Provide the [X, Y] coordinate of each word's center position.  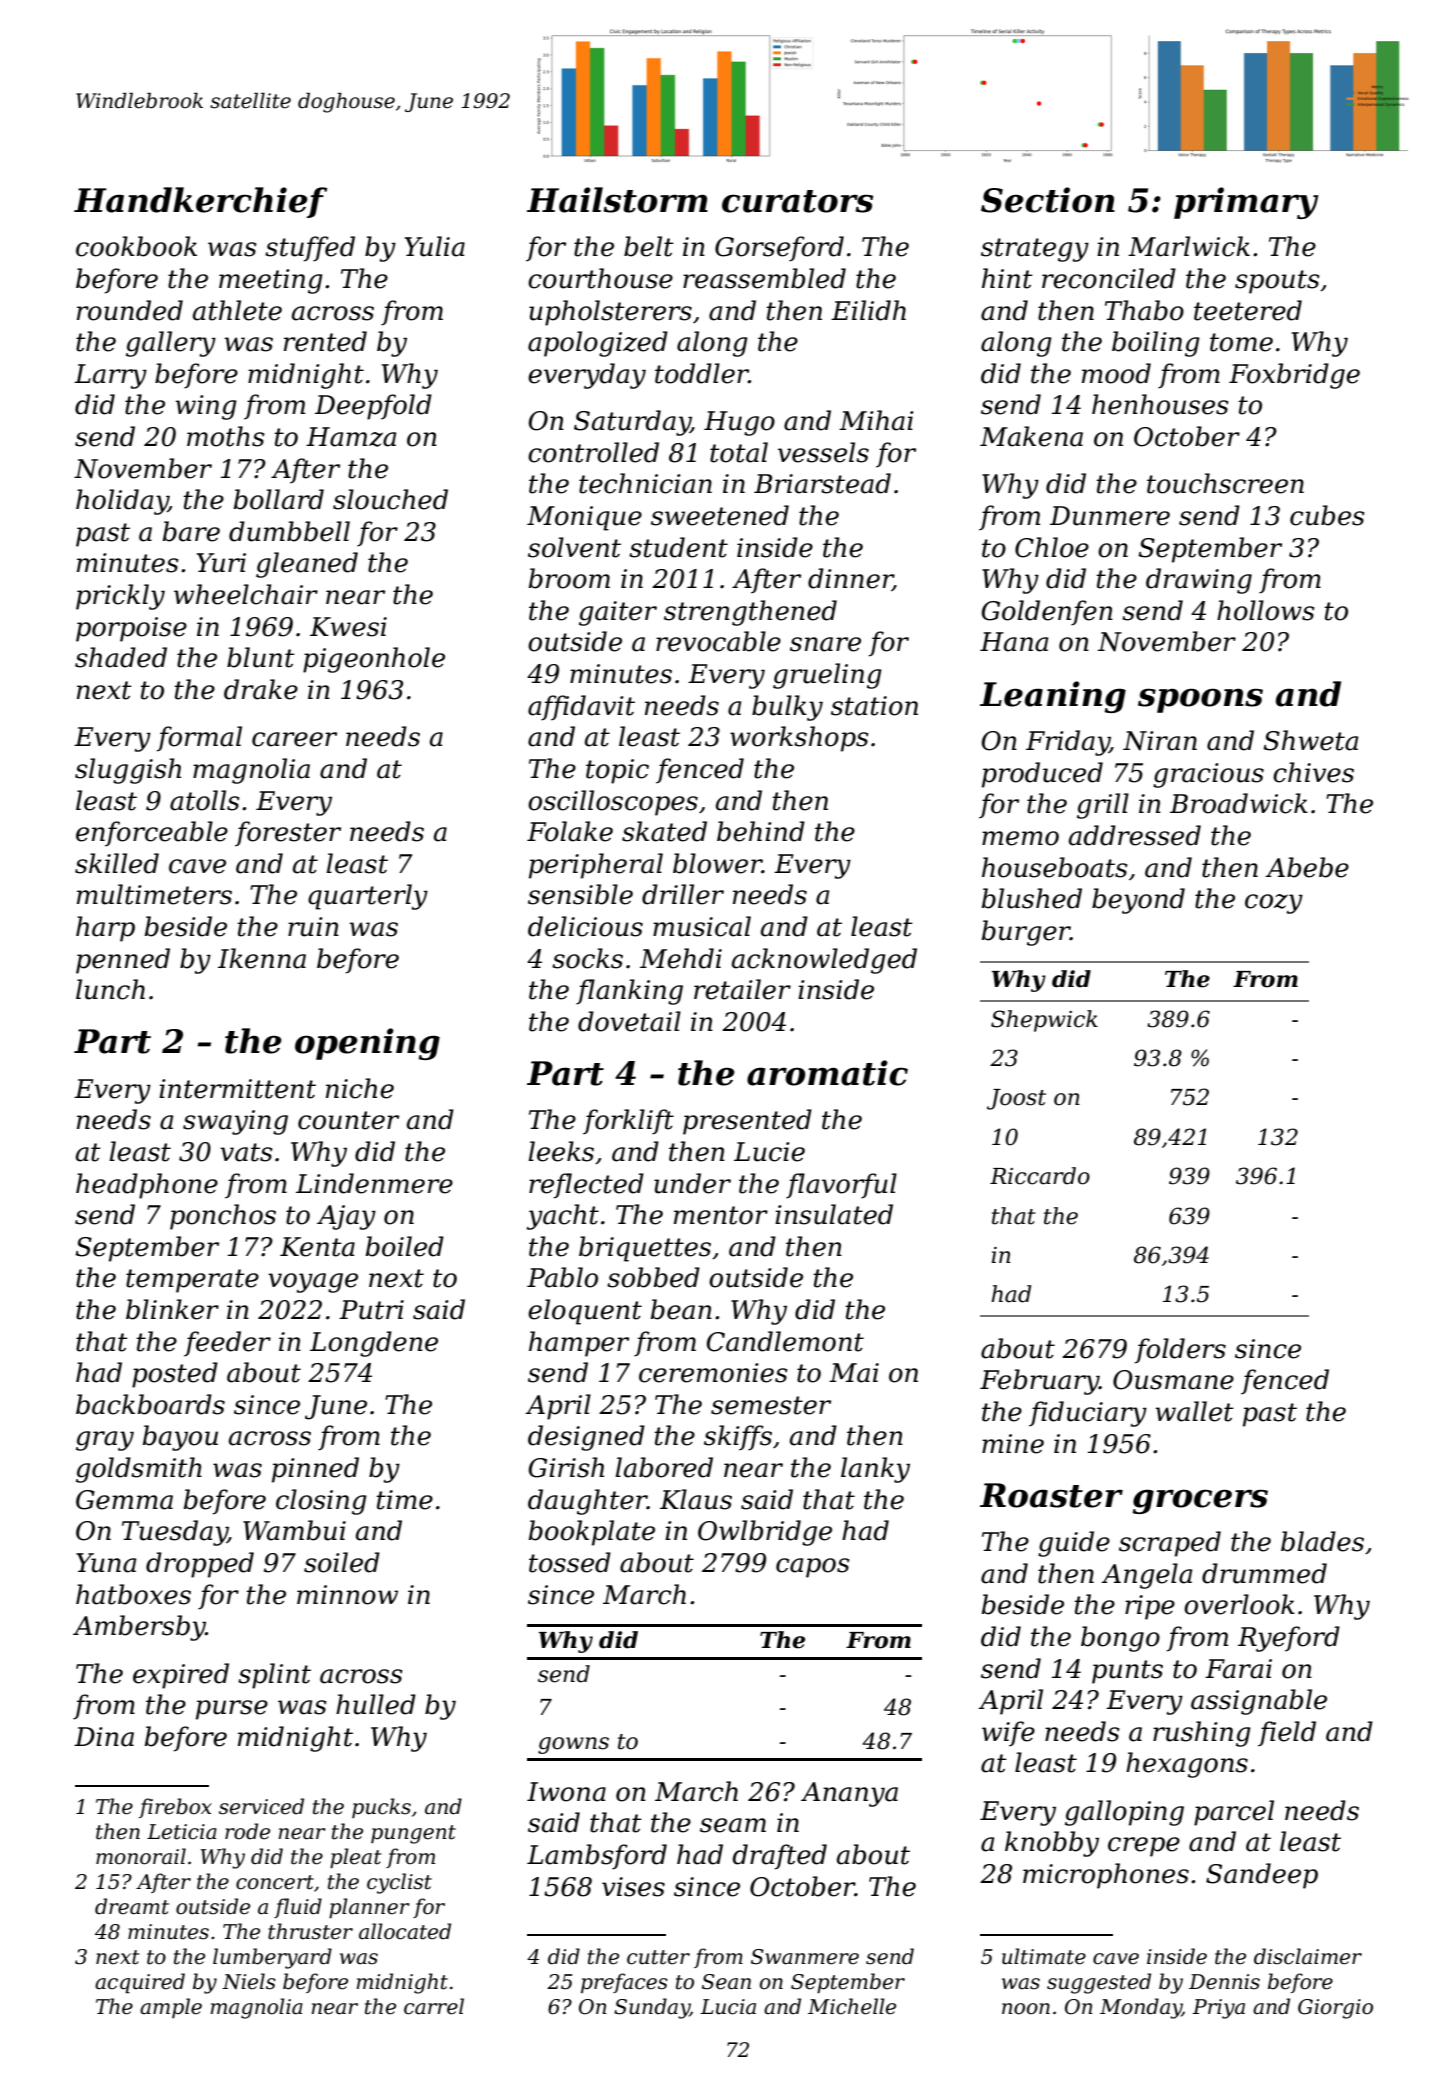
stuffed [310, 249]
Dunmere [1110, 516]
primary [1246, 203]
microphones [1106, 1876]
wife [1008, 1734]
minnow [347, 1595]
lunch [110, 989]
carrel [434, 2006]
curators [797, 201]
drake [261, 689]
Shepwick [1044, 1021]
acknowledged [824, 961]
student [678, 547]
